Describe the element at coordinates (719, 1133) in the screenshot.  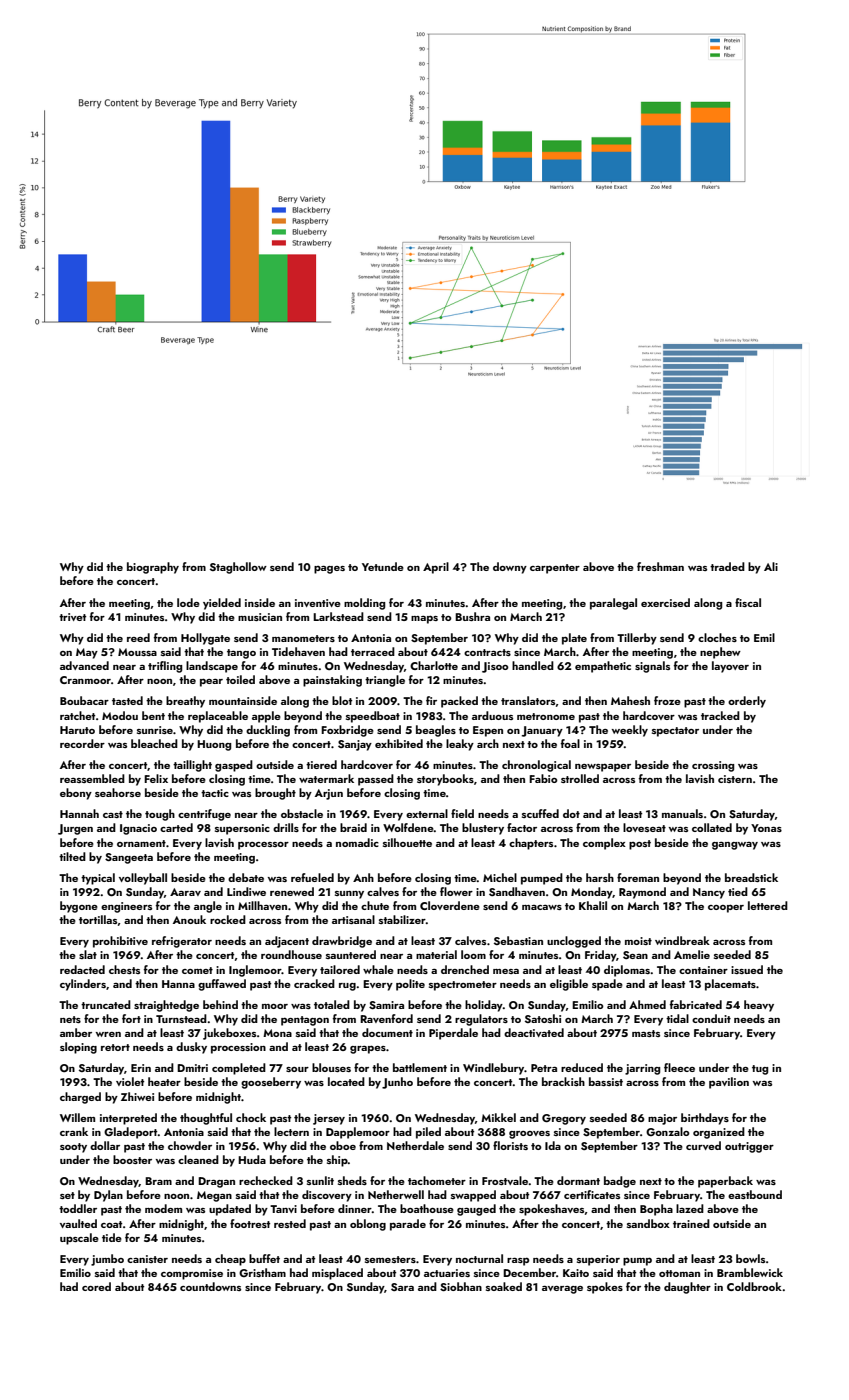
I see `organized` at that location.
